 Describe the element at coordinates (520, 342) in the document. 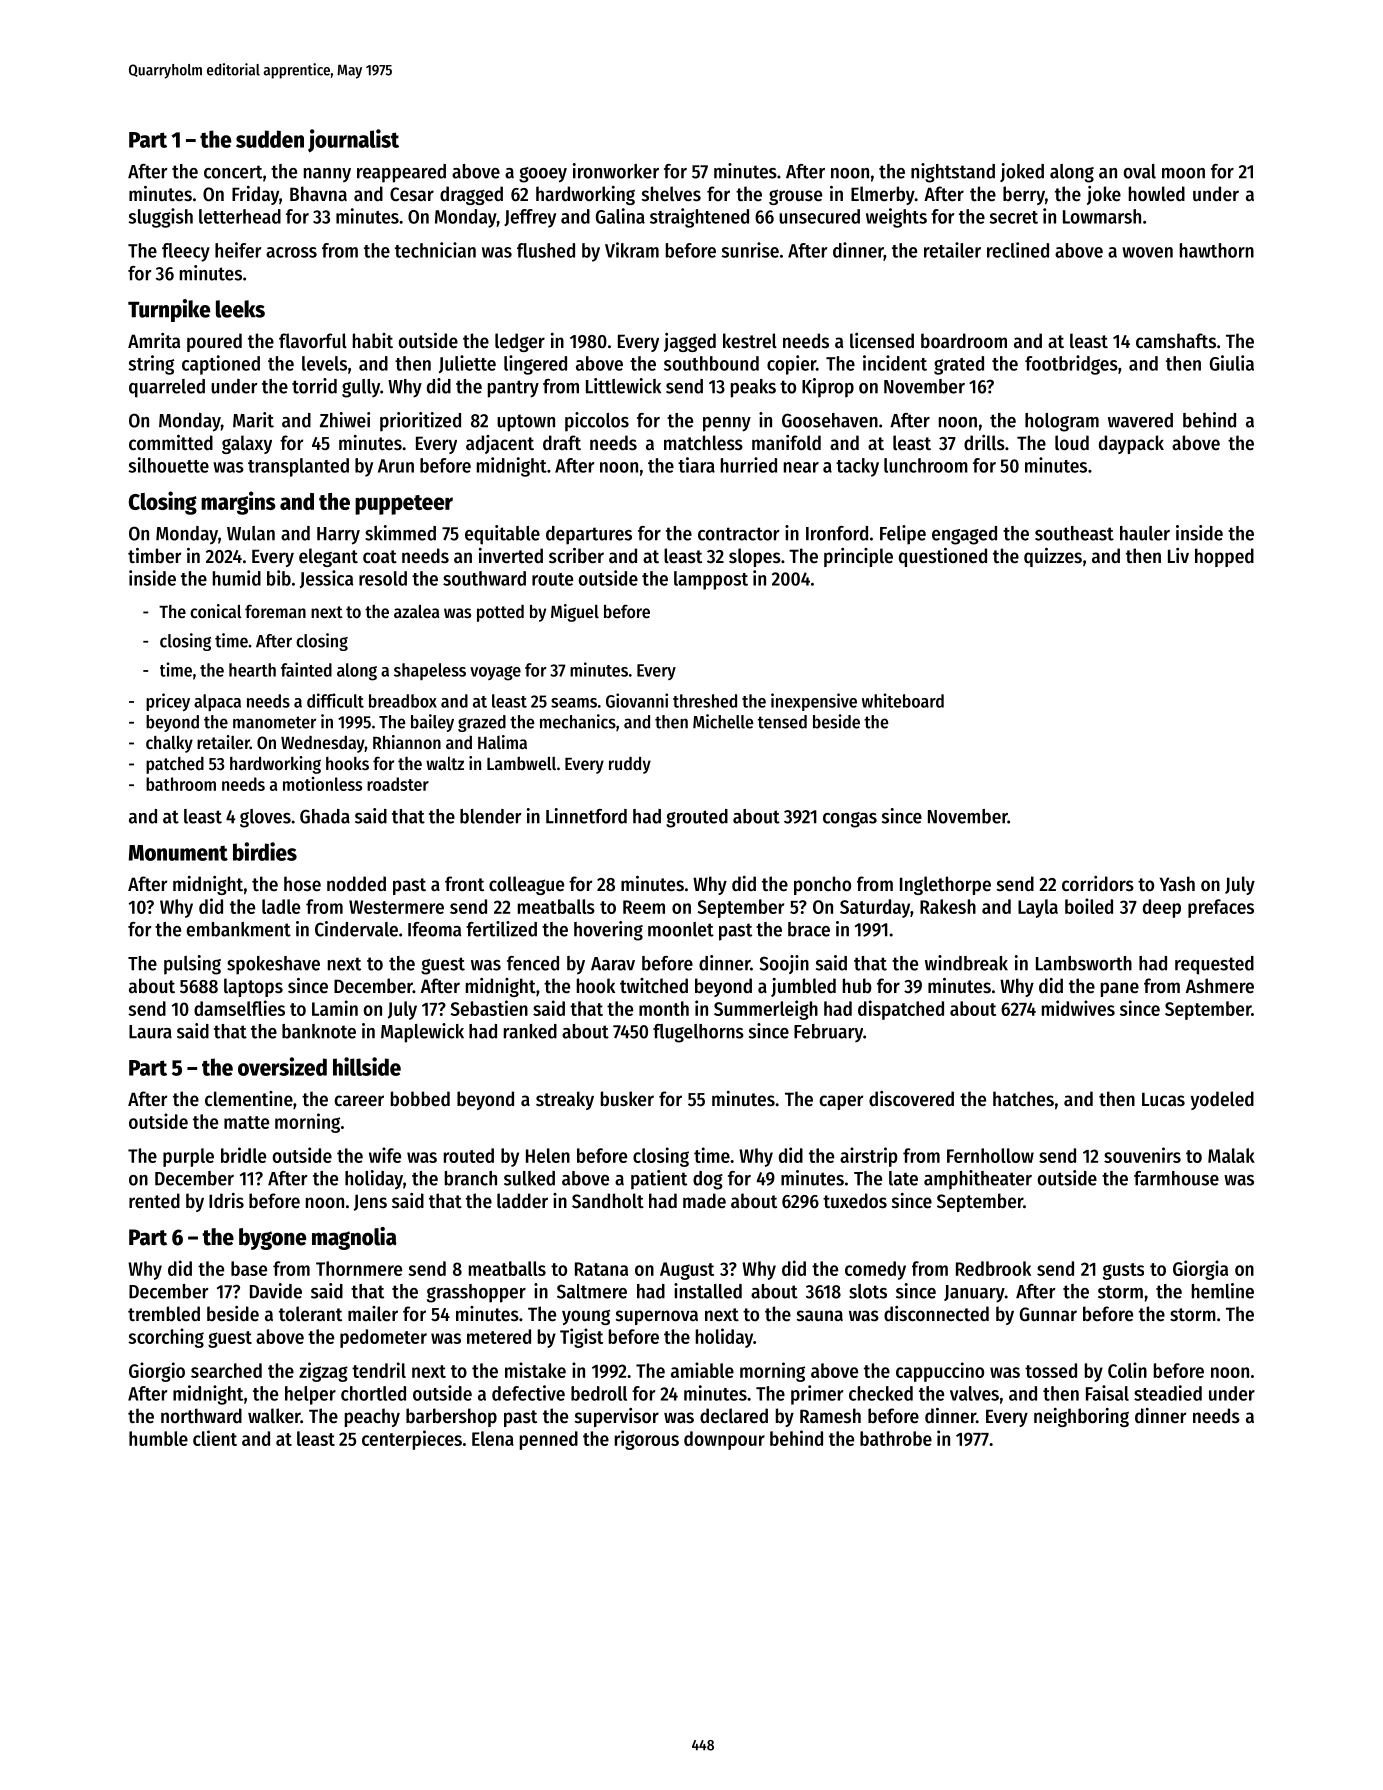

I see `ledger` at that location.
